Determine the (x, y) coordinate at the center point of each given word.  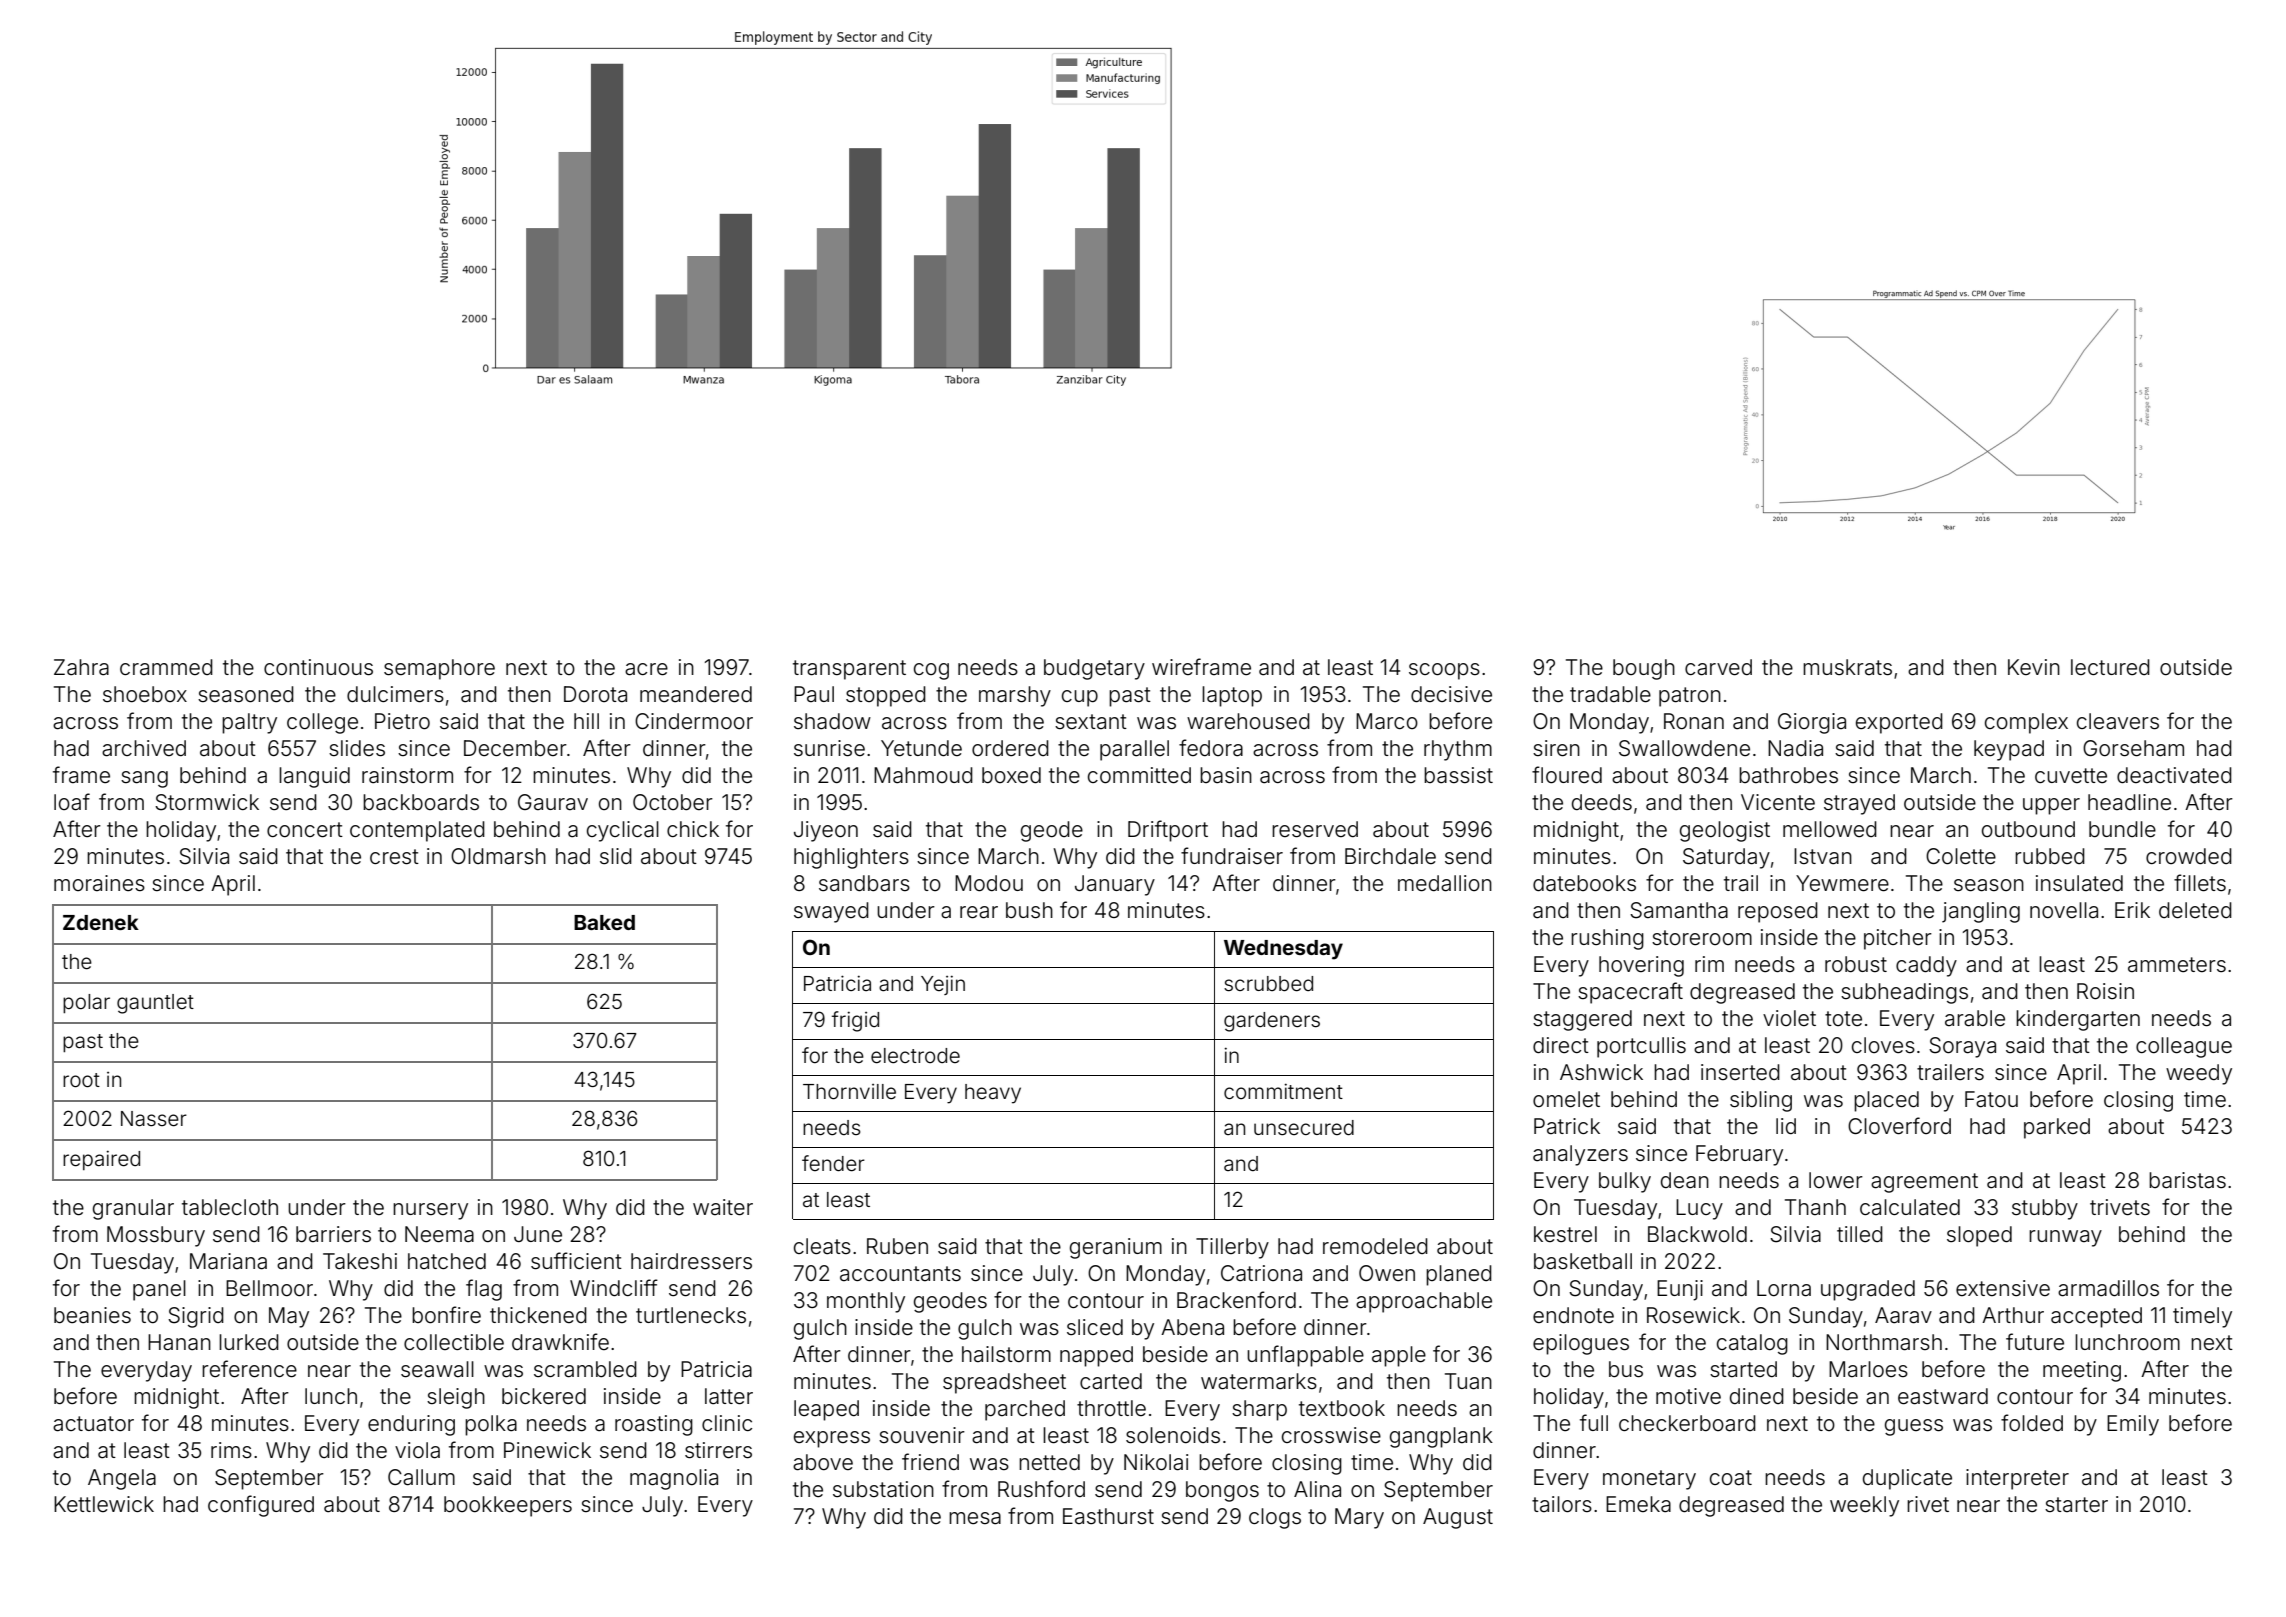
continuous (318, 667)
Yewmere (1842, 883)
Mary (1359, 1518)
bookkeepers (508, 1506)
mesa (975, 1518)
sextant (1091, 721)
